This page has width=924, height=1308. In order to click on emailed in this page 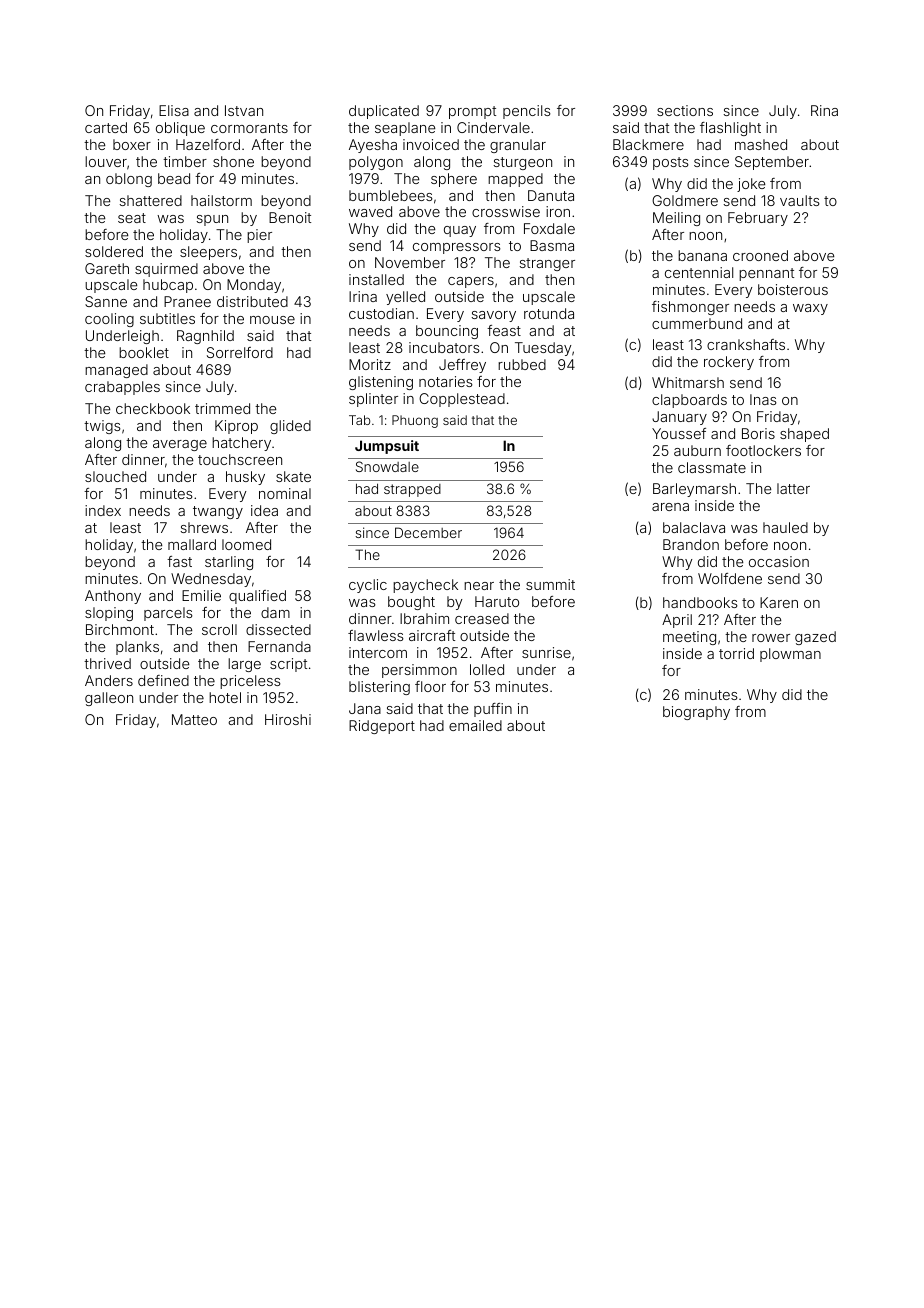, I will do `click(475, 725)`.
